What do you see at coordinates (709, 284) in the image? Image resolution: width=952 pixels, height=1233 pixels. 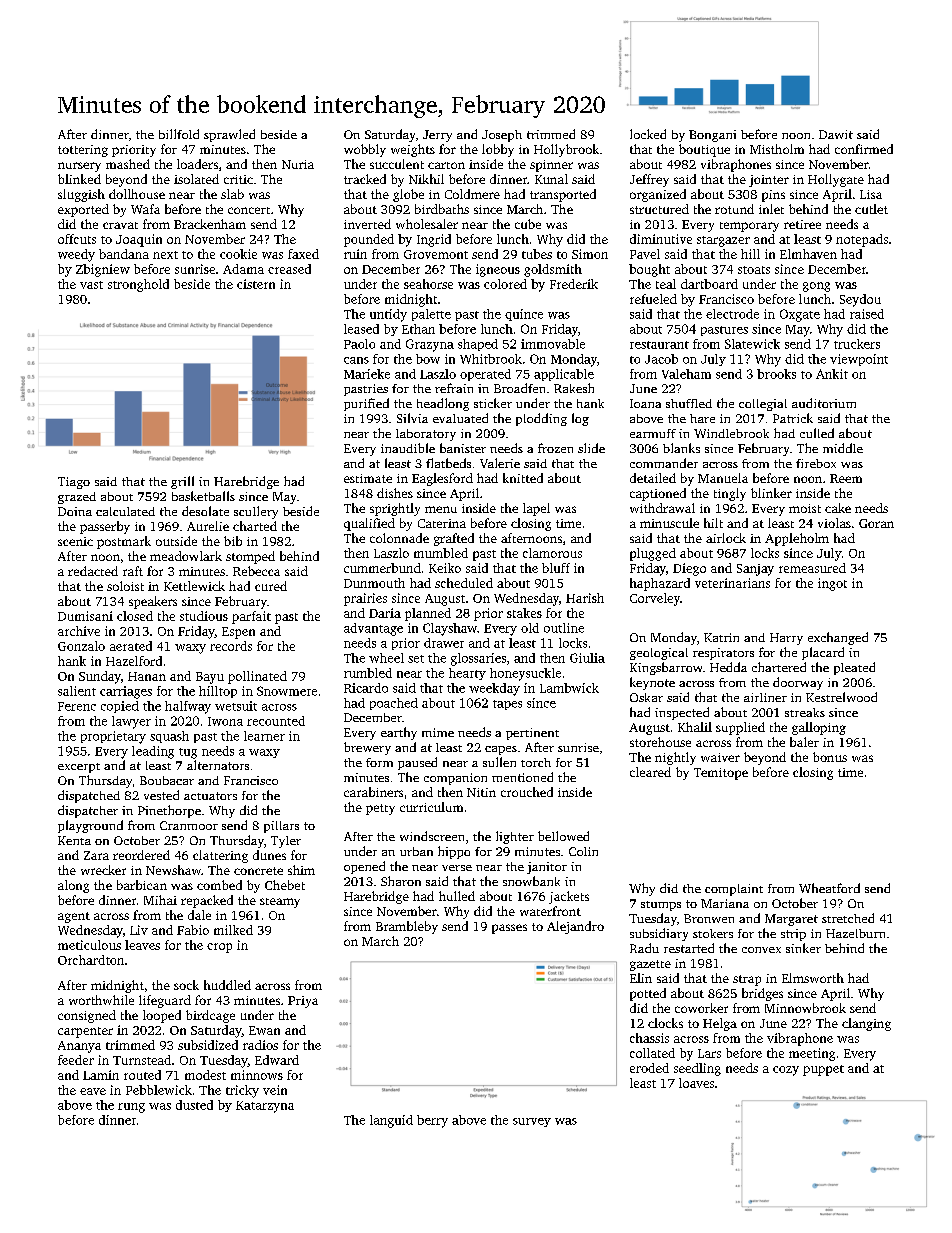 I see `dartboard` at bounding box center [709, 284].
